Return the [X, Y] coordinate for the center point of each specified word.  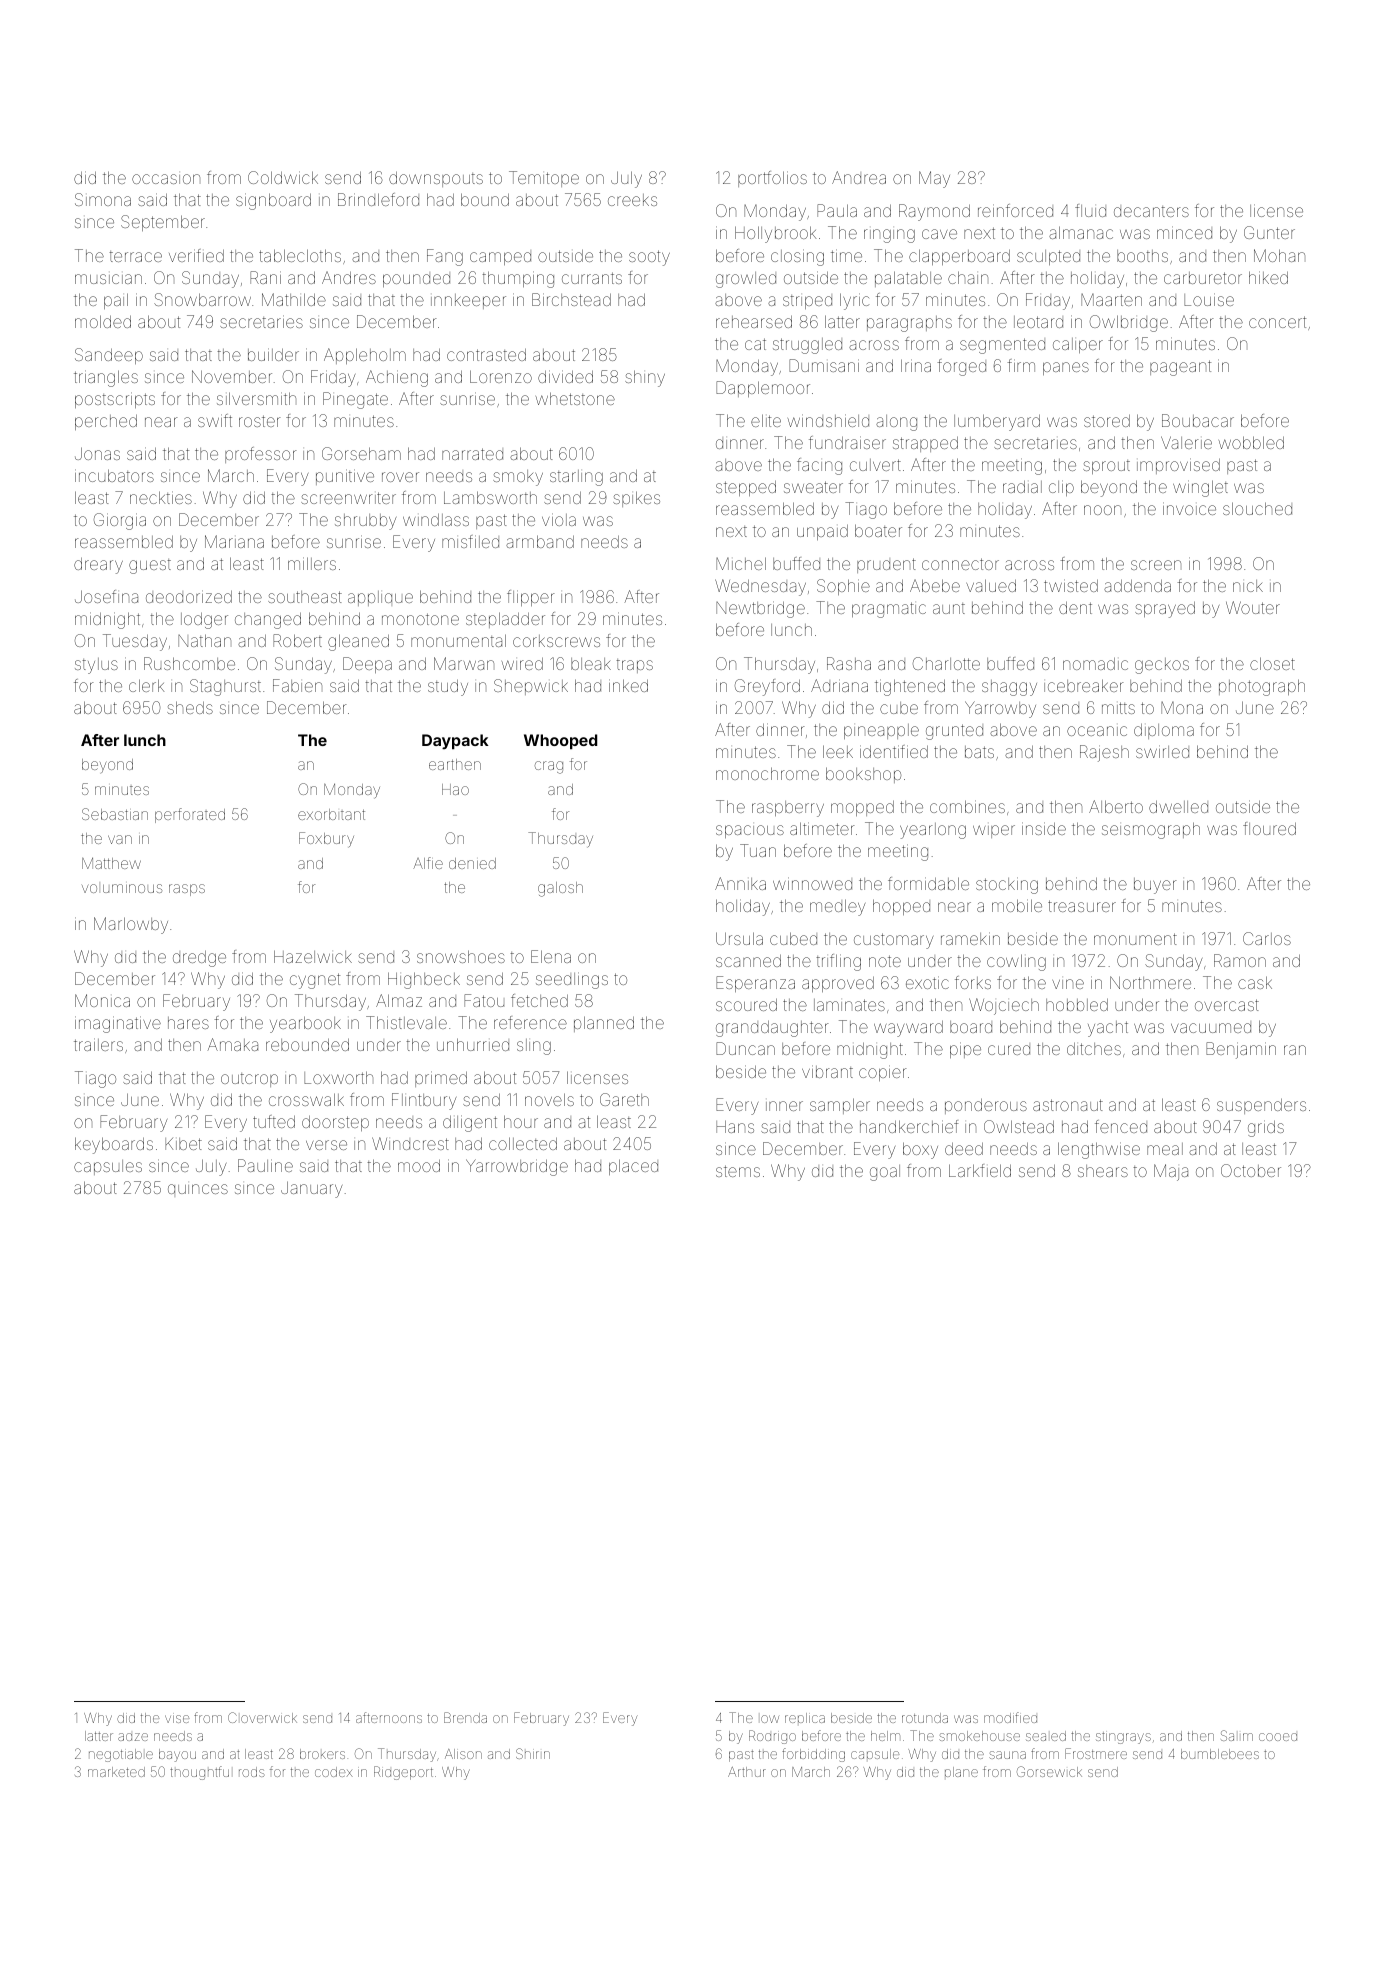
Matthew [111, 863]
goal [885, 1173]
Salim [1237, 1735]
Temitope [544, 179]
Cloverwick [262, 1717]
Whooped [560, 741]
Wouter [1253, 607]
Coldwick [283, 177]
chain [968, 277]
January [311, 1189]
